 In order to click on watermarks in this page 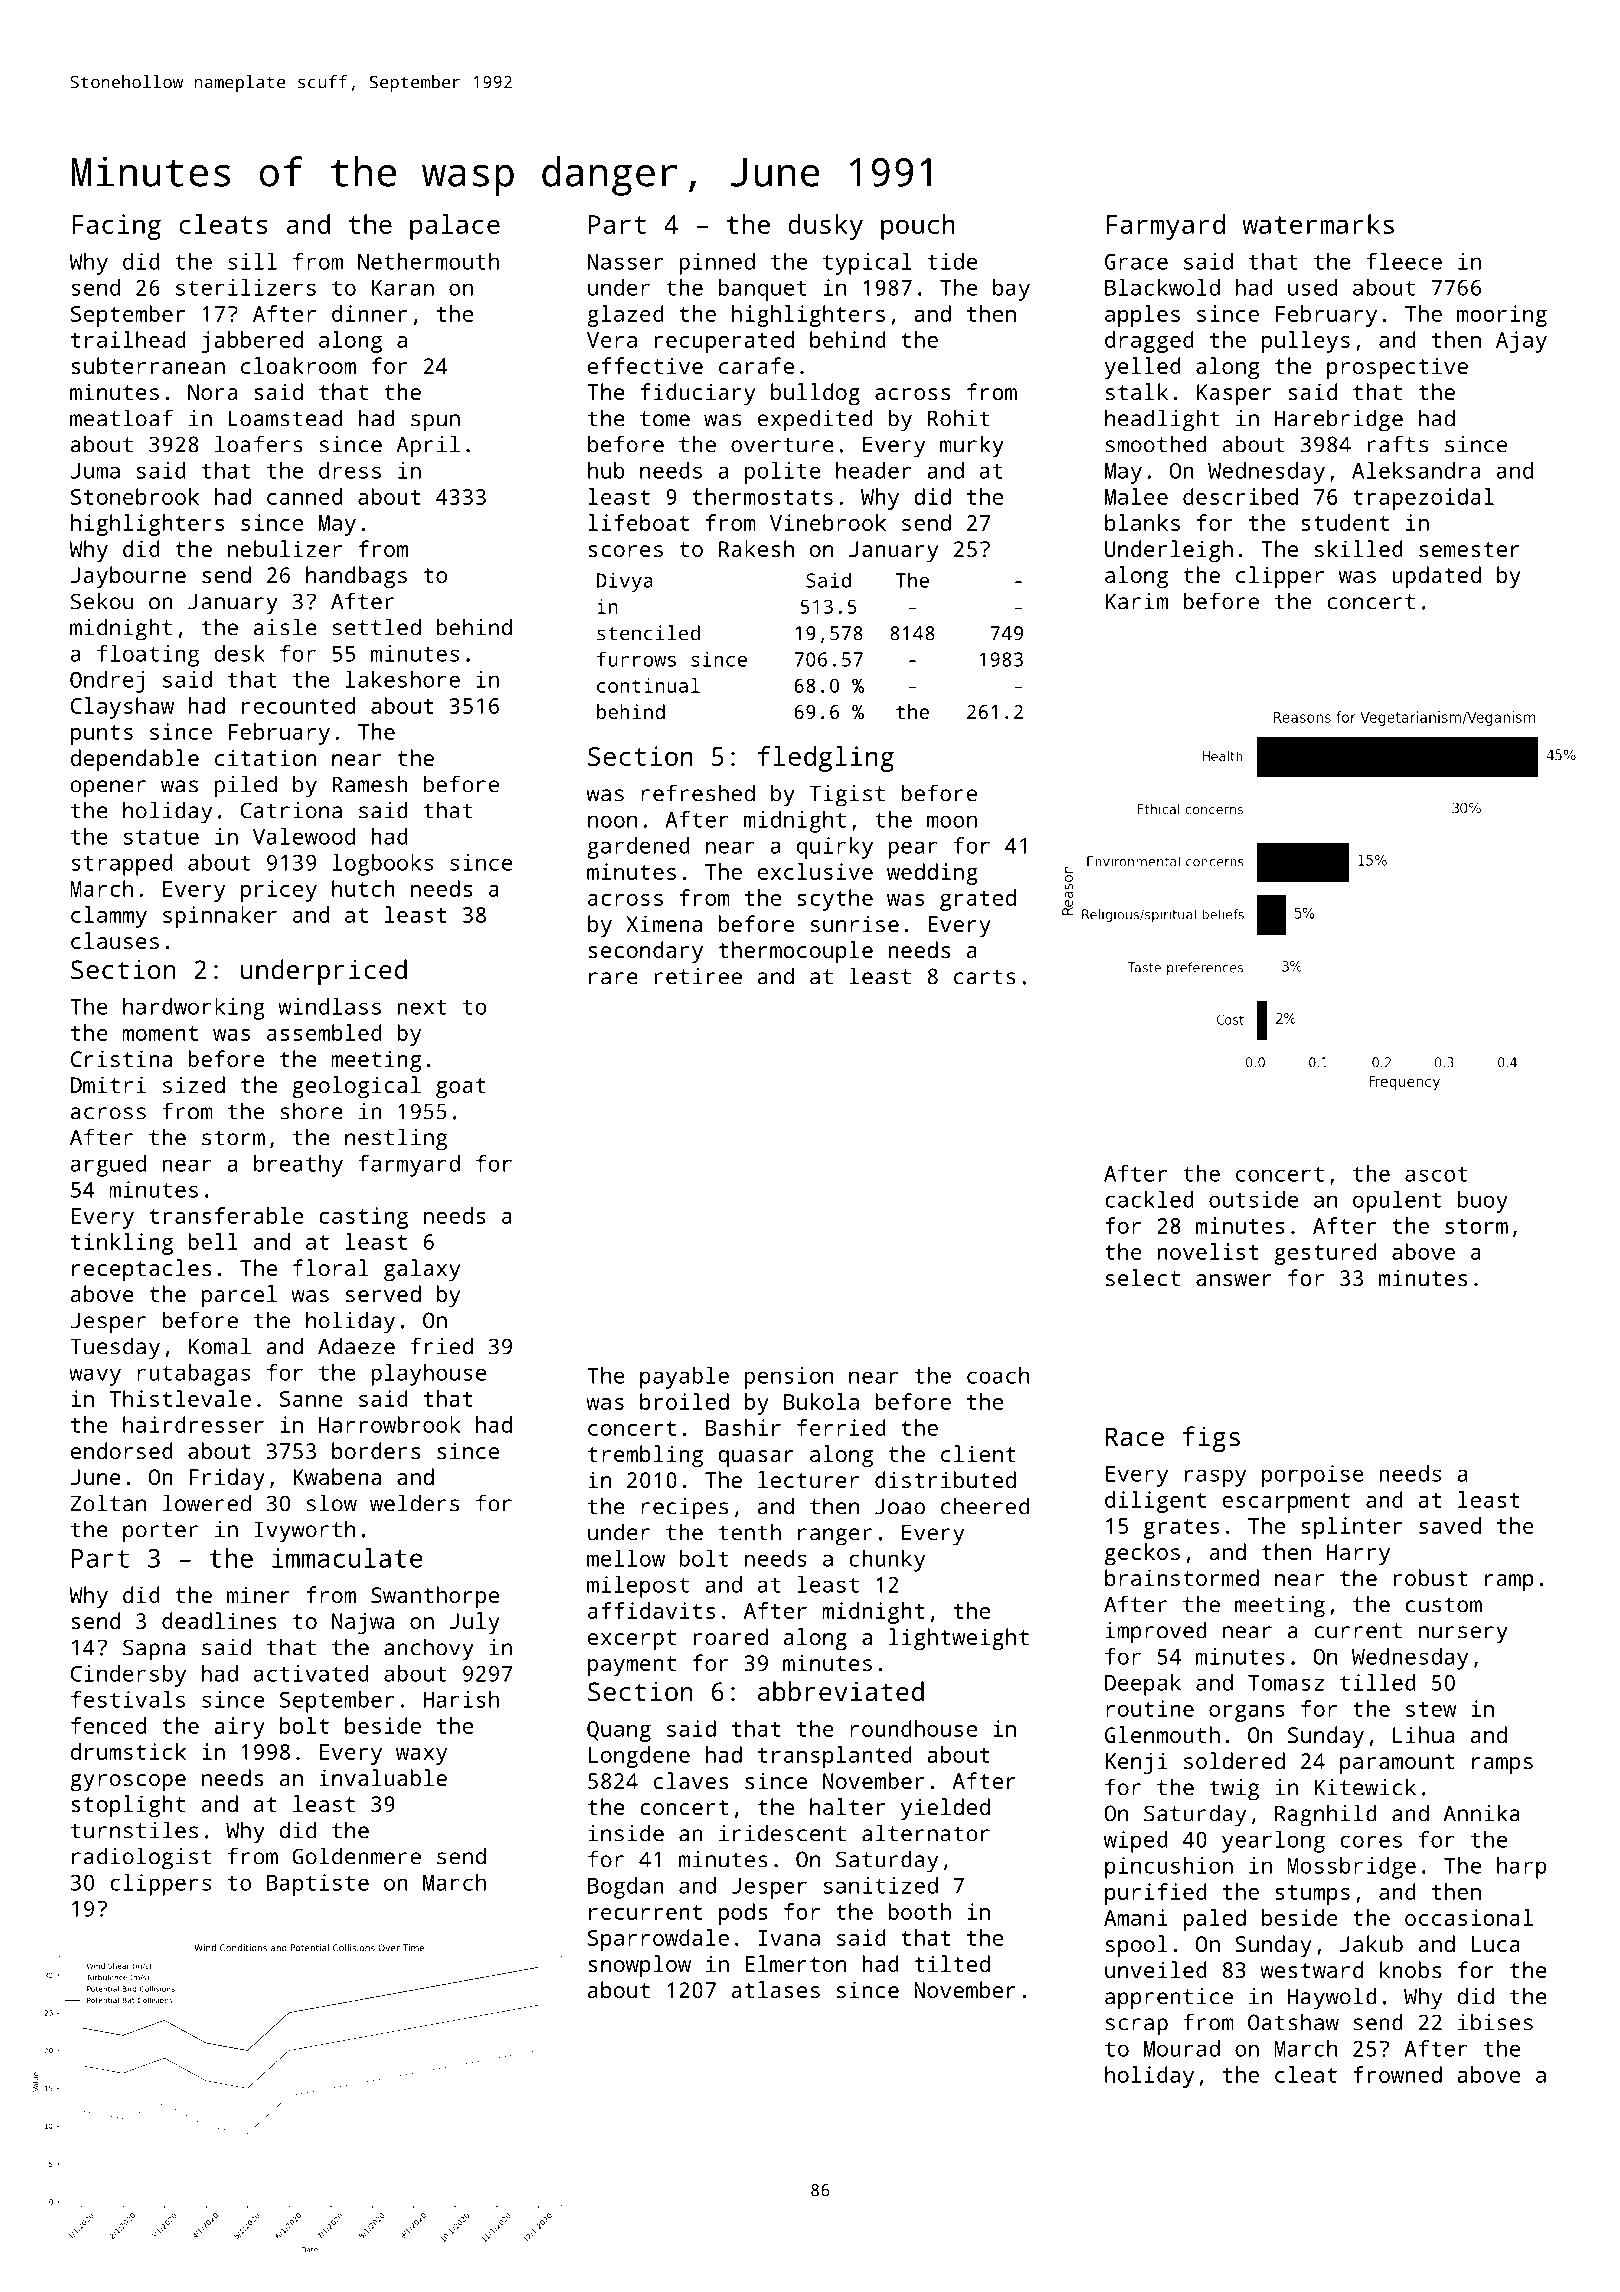, I will do `click(1318, 224)`.
